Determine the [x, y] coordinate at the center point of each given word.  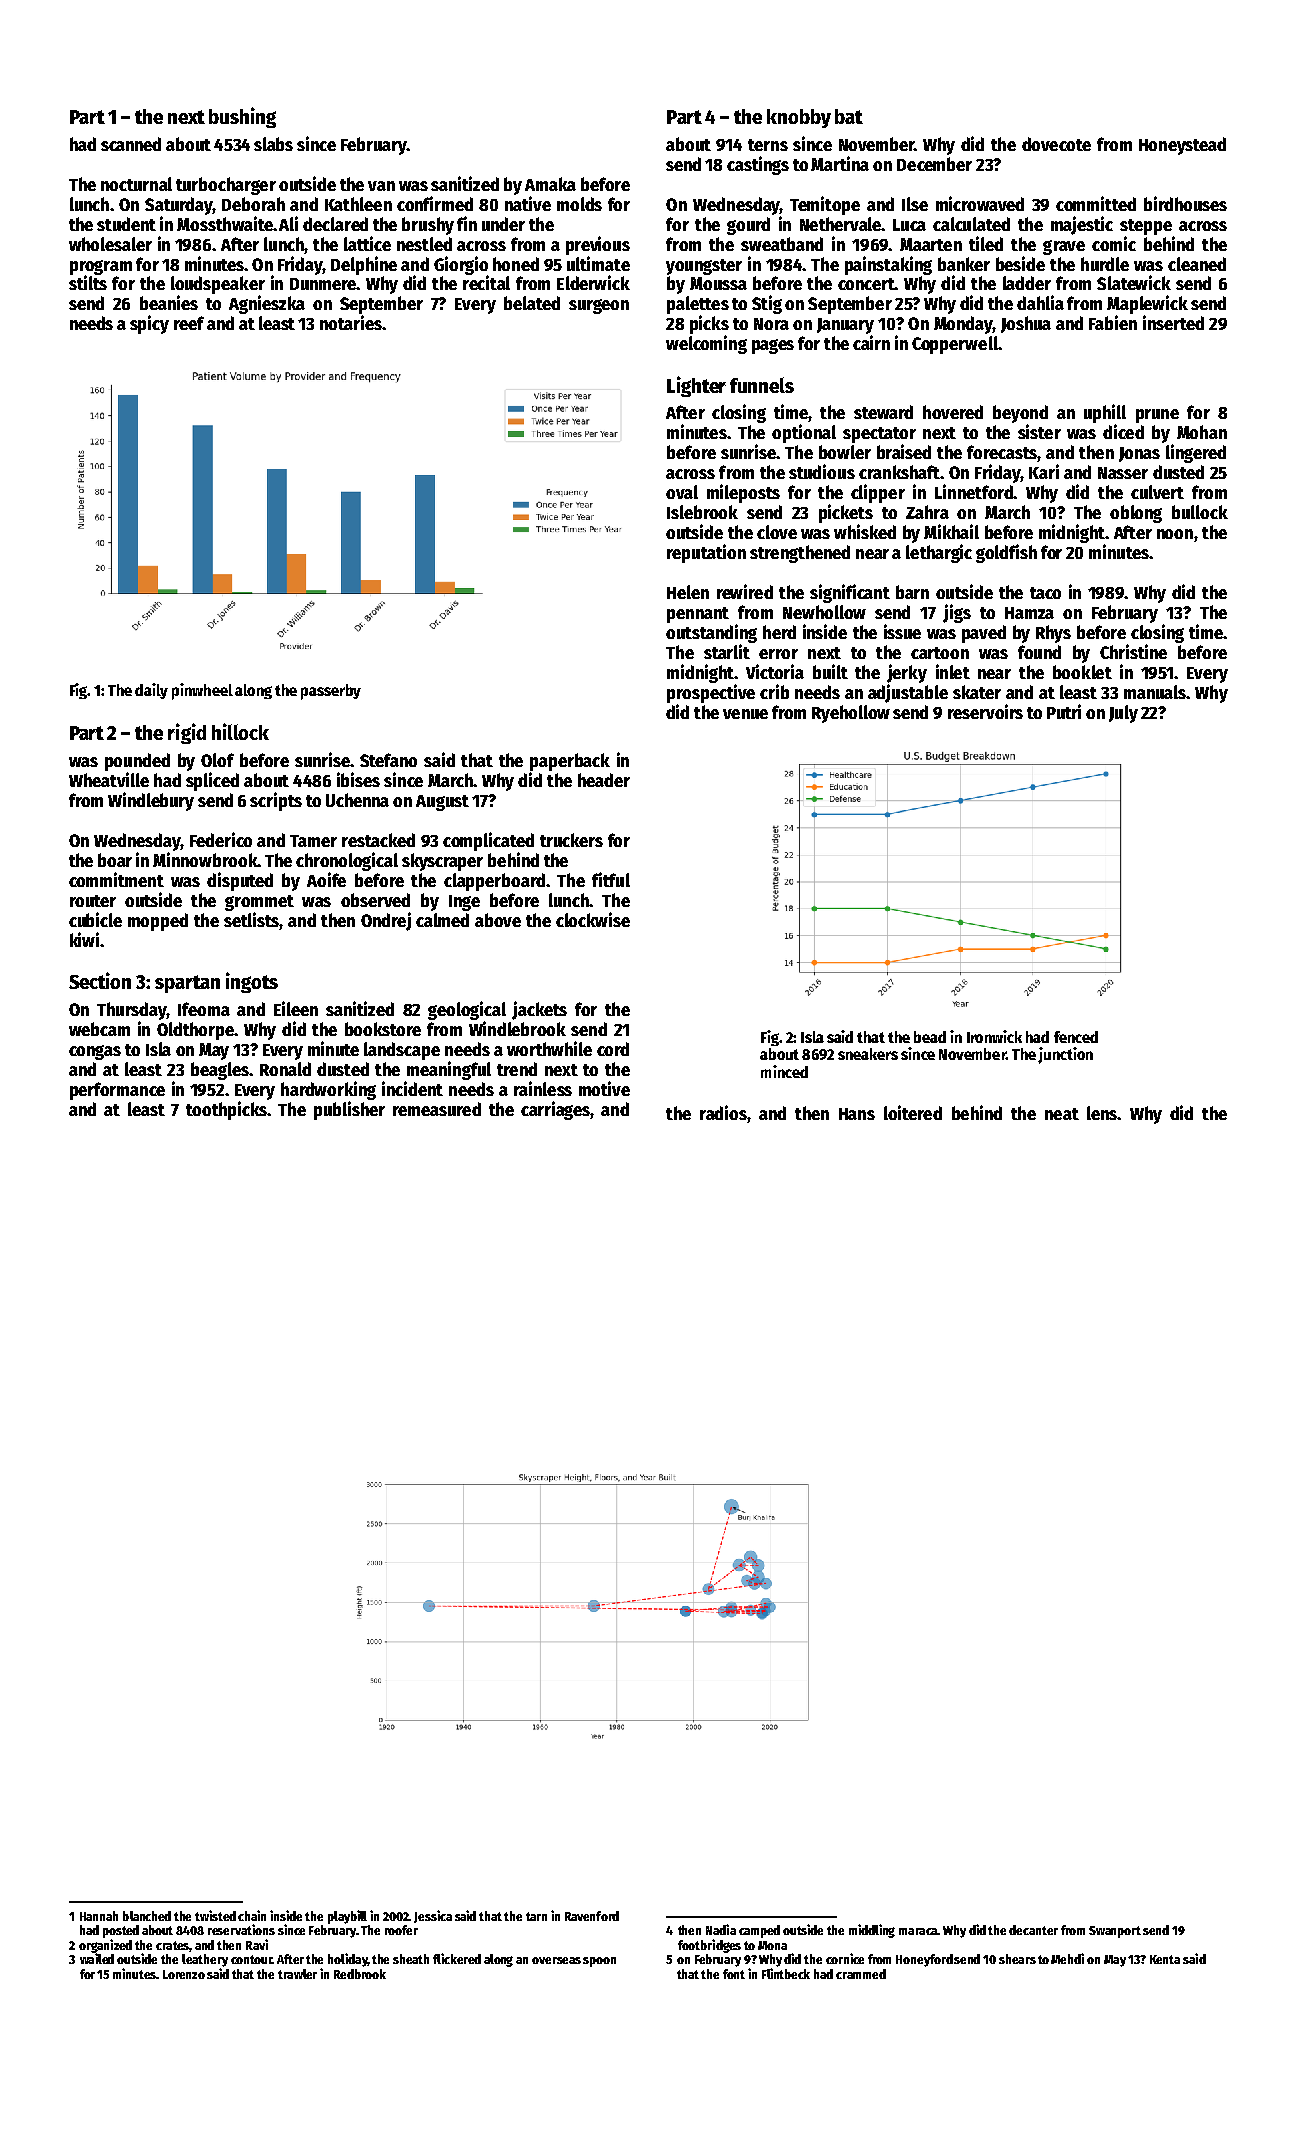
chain [252, 1915]
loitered [913, 1112]
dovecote [1056, 144]
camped [759, 1931]
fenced [1076, 1037]
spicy [149, 324]
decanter [1033, 1930]
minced [784, 1071]
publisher [349, 1110]
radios [723, 1112]
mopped [158, 922]
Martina [840, 163]
